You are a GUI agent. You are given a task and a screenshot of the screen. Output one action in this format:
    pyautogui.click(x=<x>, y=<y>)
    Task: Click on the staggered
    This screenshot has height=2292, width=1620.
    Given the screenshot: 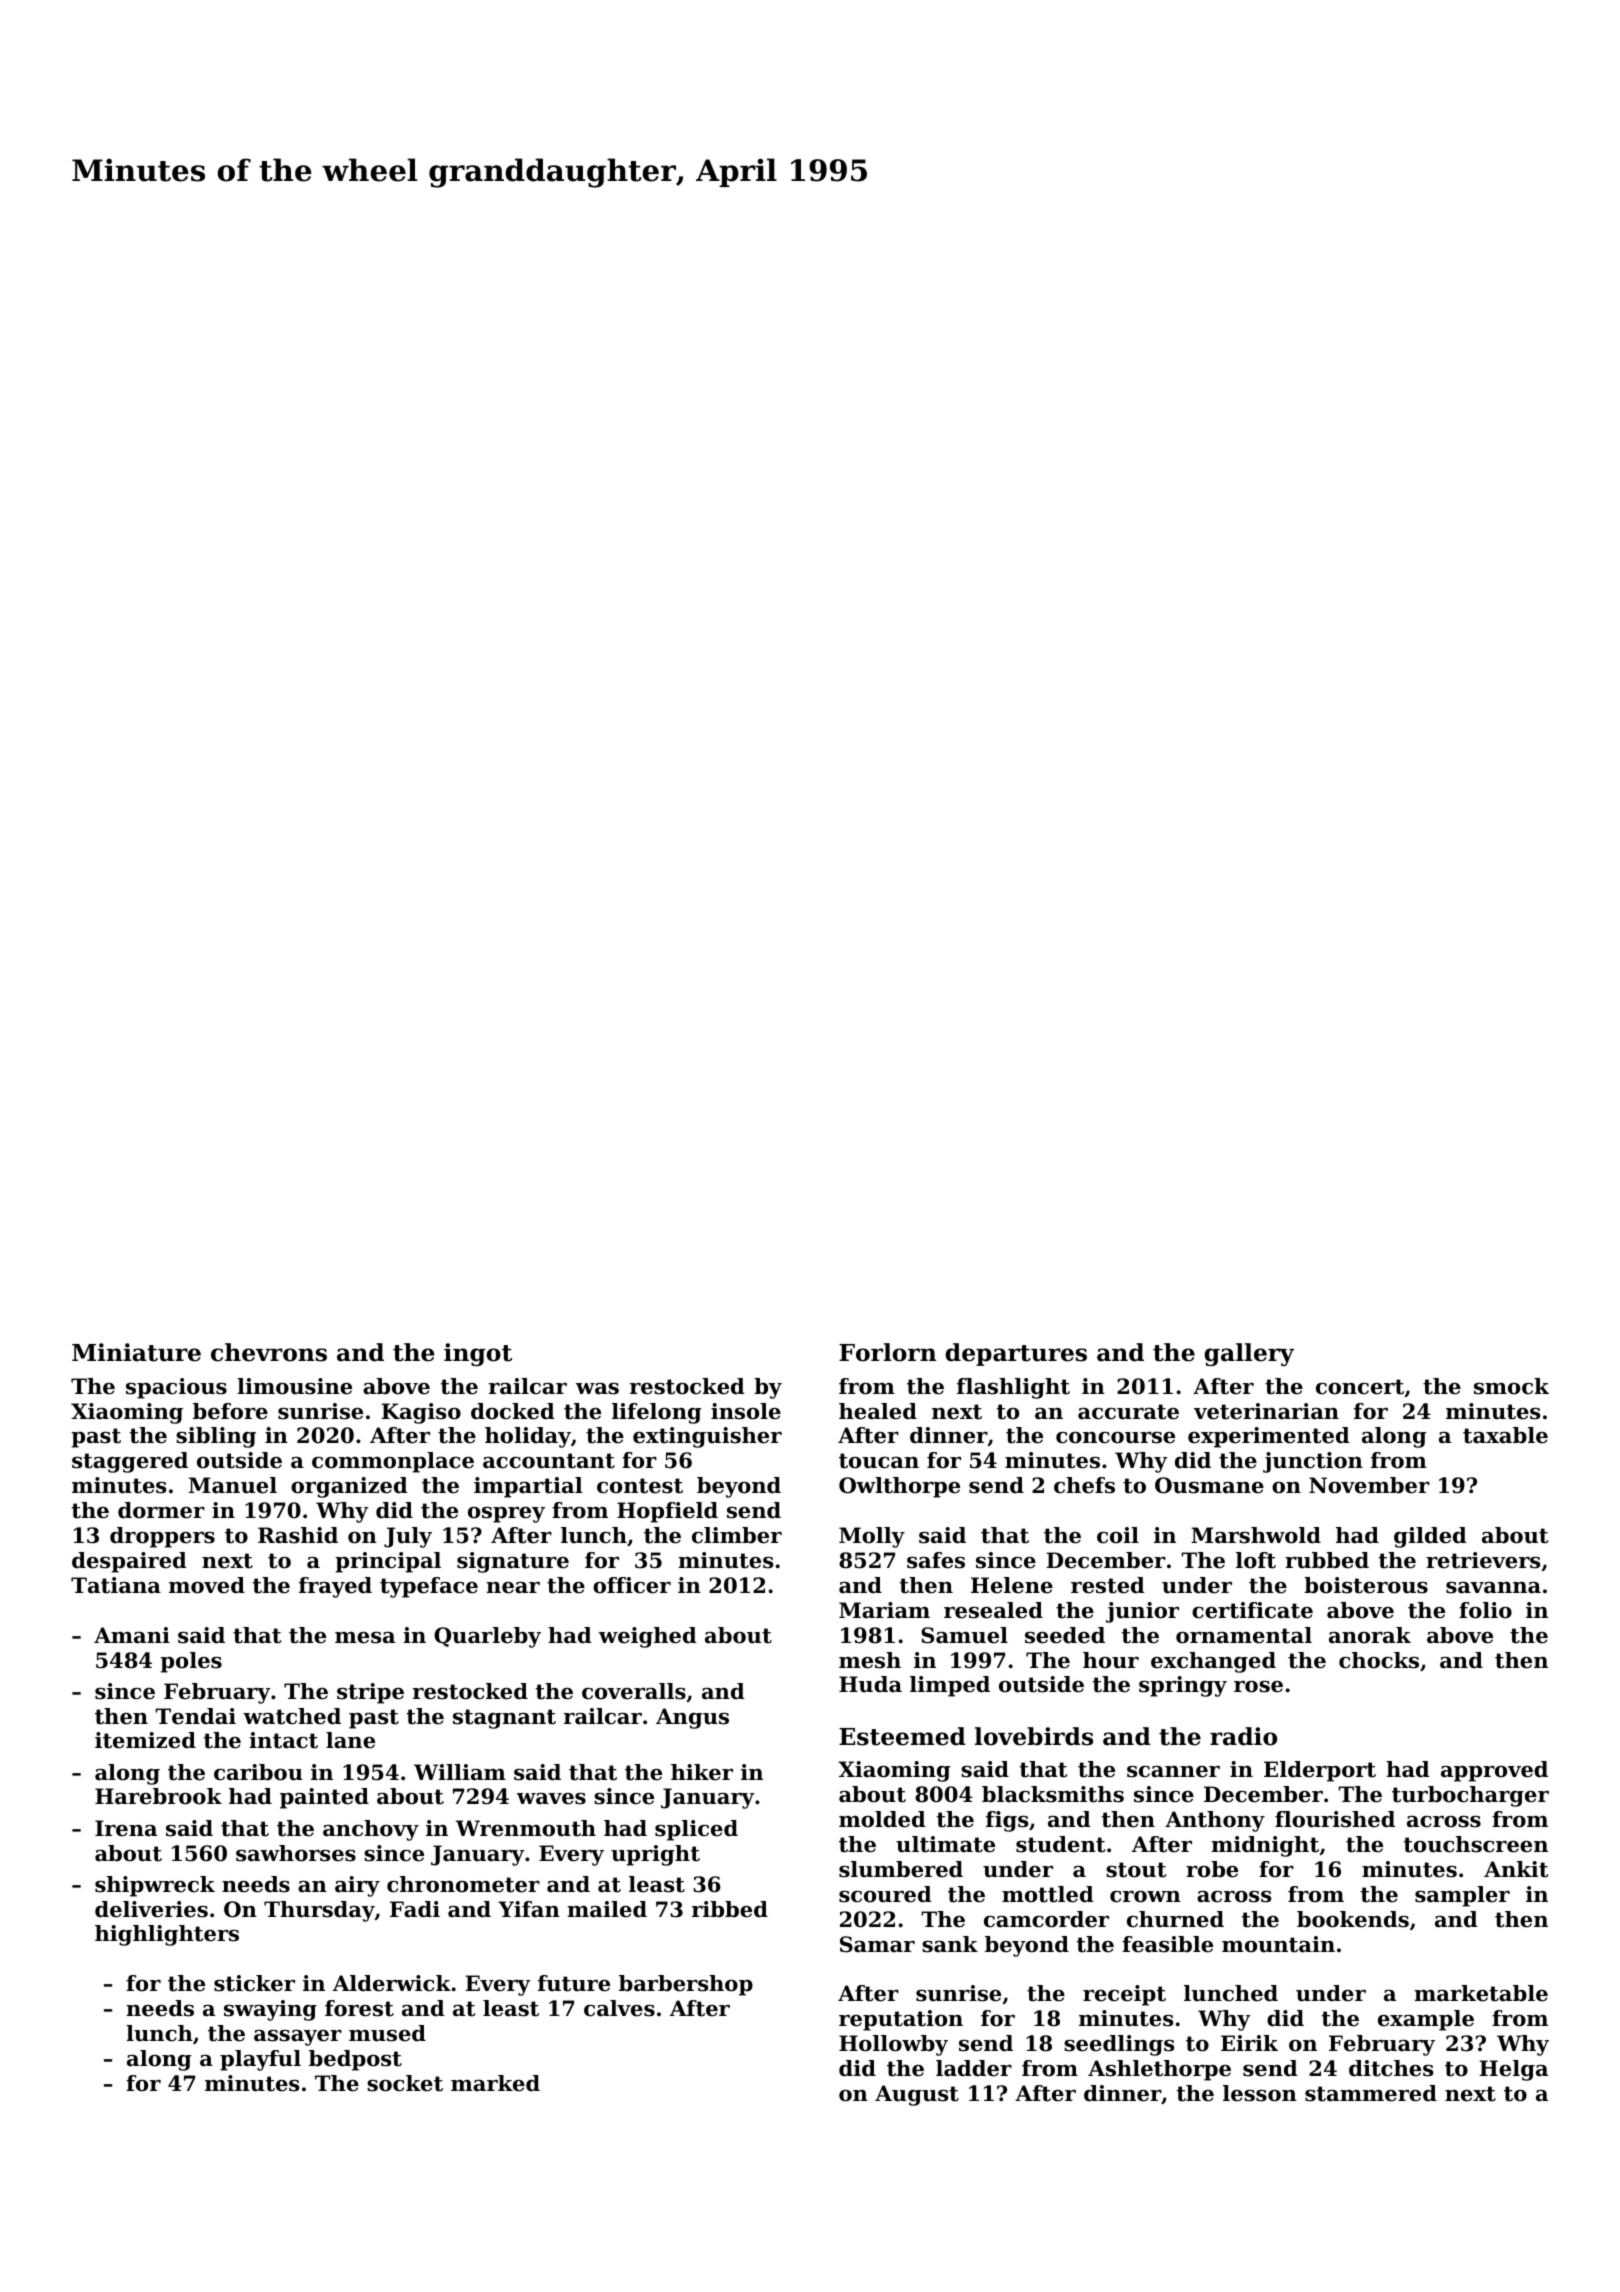 What is the action you would take?
    pyautogui.click(x=130, y=1462)
